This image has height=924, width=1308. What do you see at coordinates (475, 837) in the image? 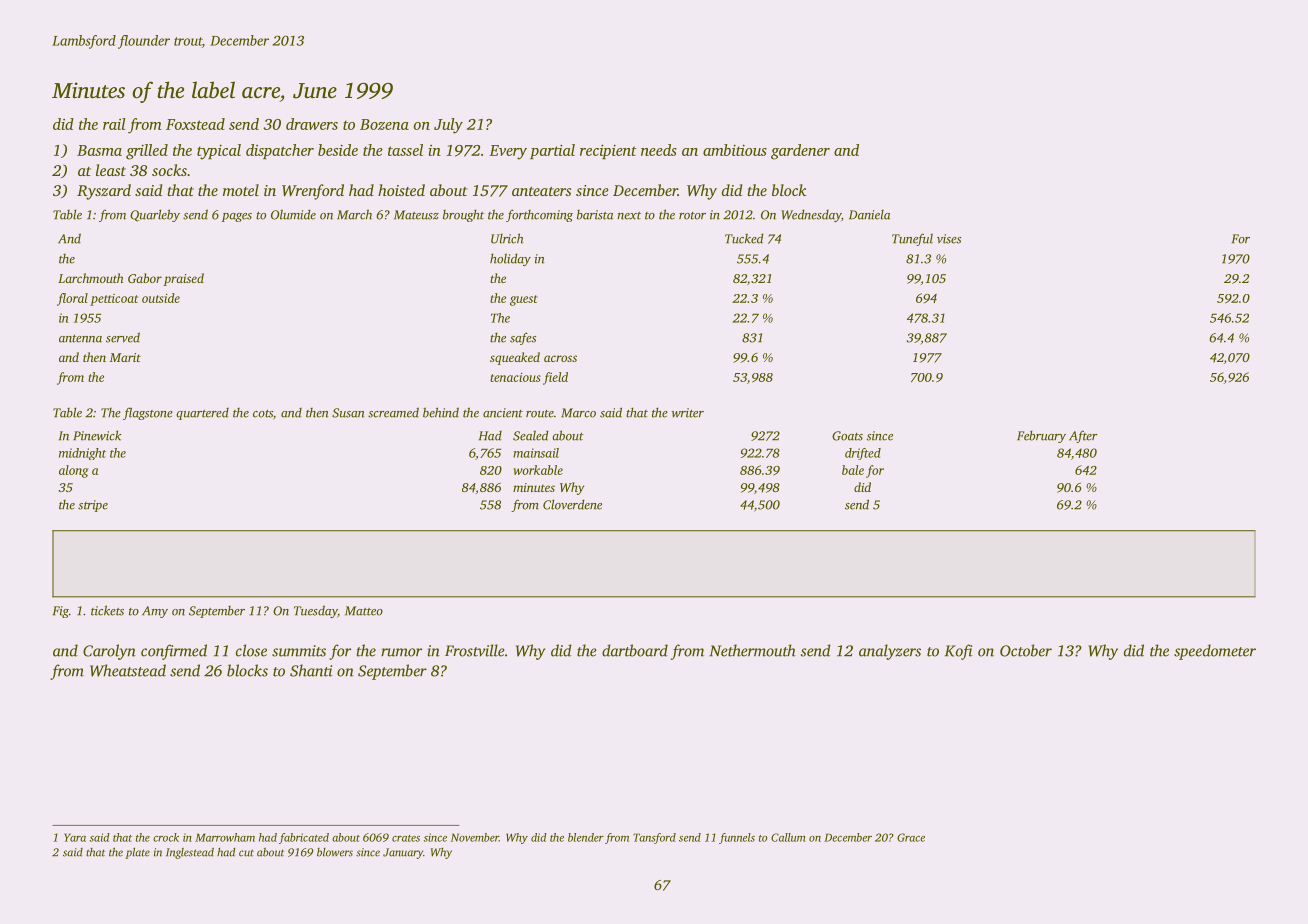
I see `November` at bounding box center [475, 837].
